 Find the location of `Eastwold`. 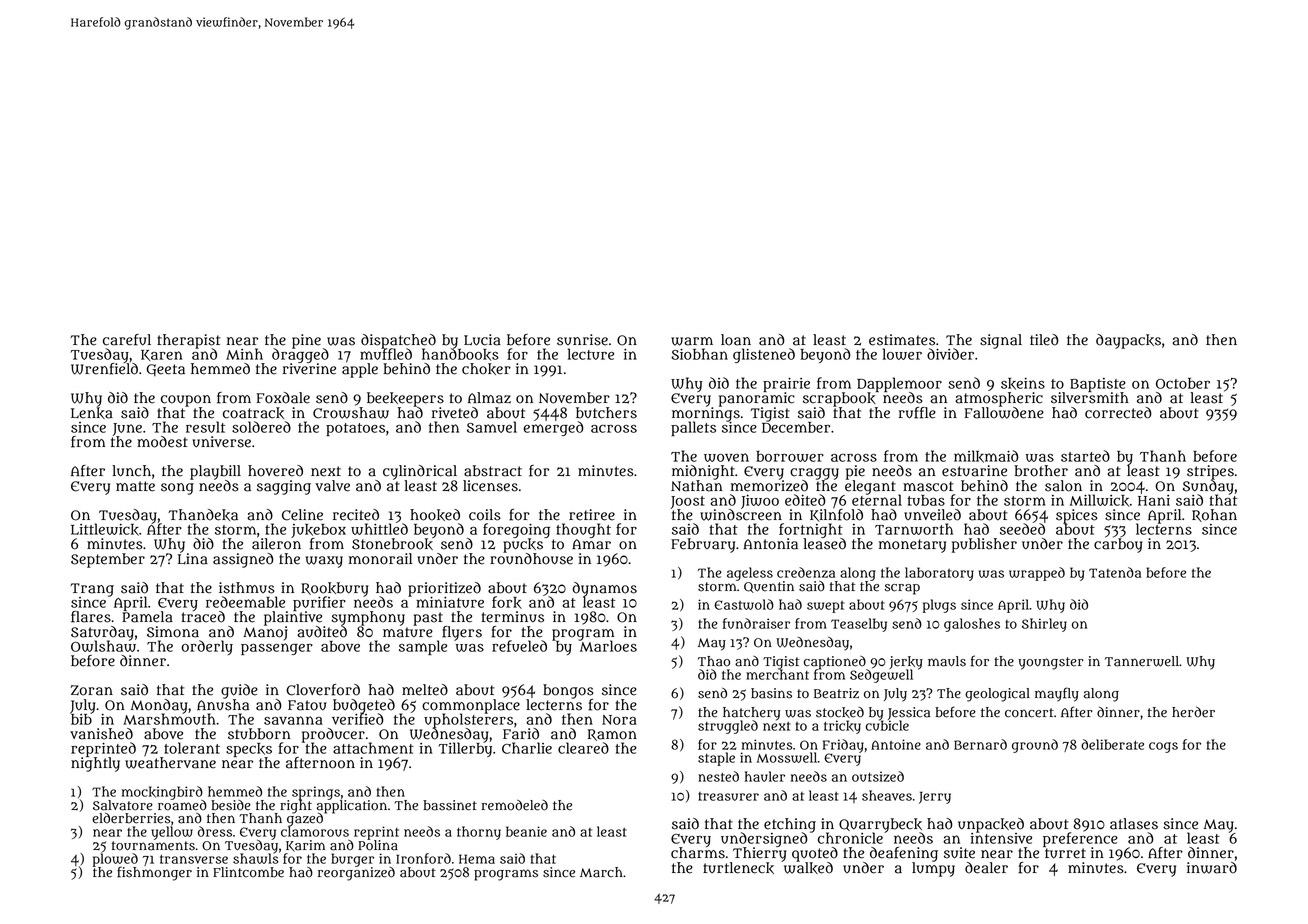

Eastwold is located at coordinates (744, 604).
